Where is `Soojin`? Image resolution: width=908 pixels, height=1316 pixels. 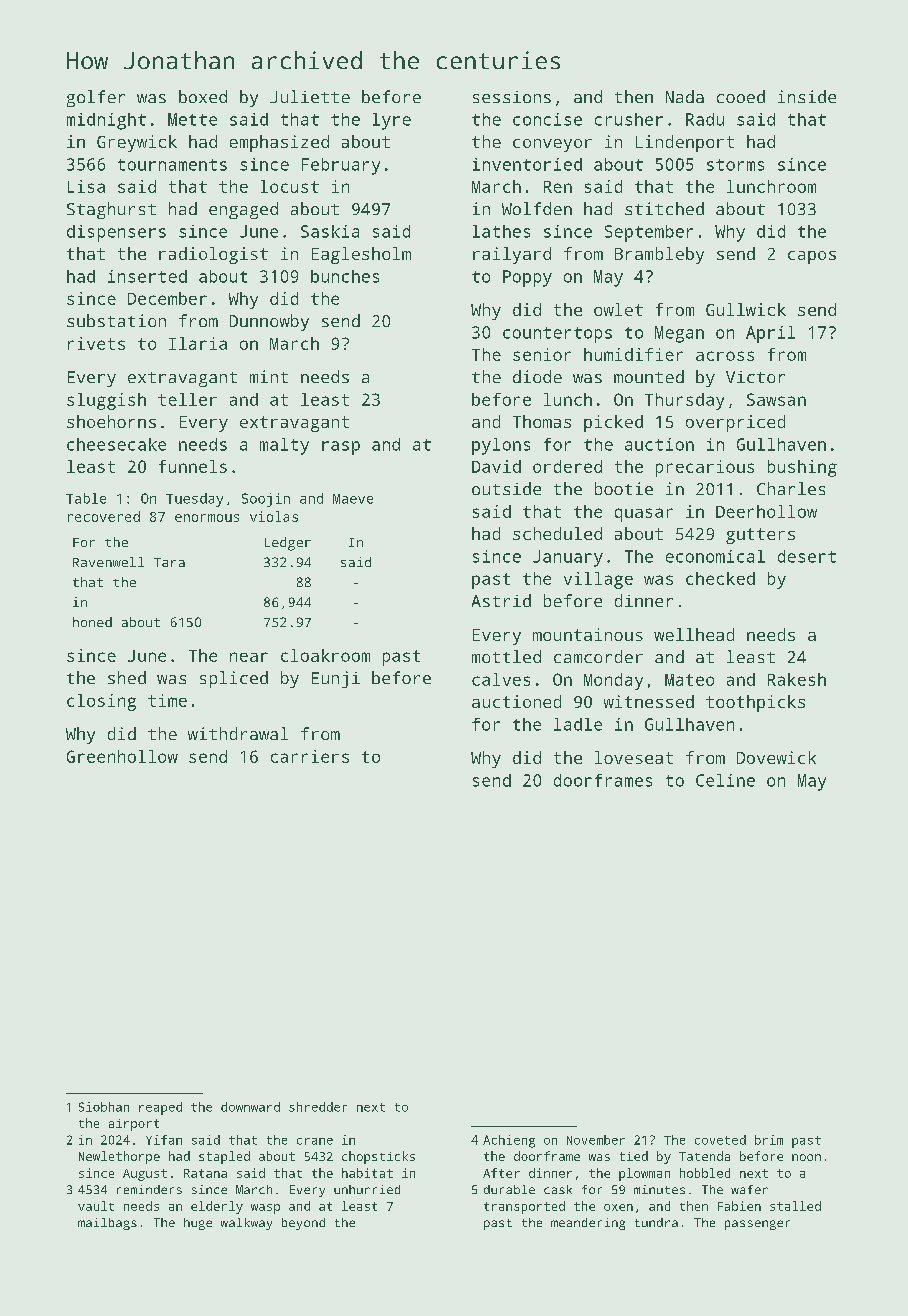
Soojin is located at coordinates (266, 500).
